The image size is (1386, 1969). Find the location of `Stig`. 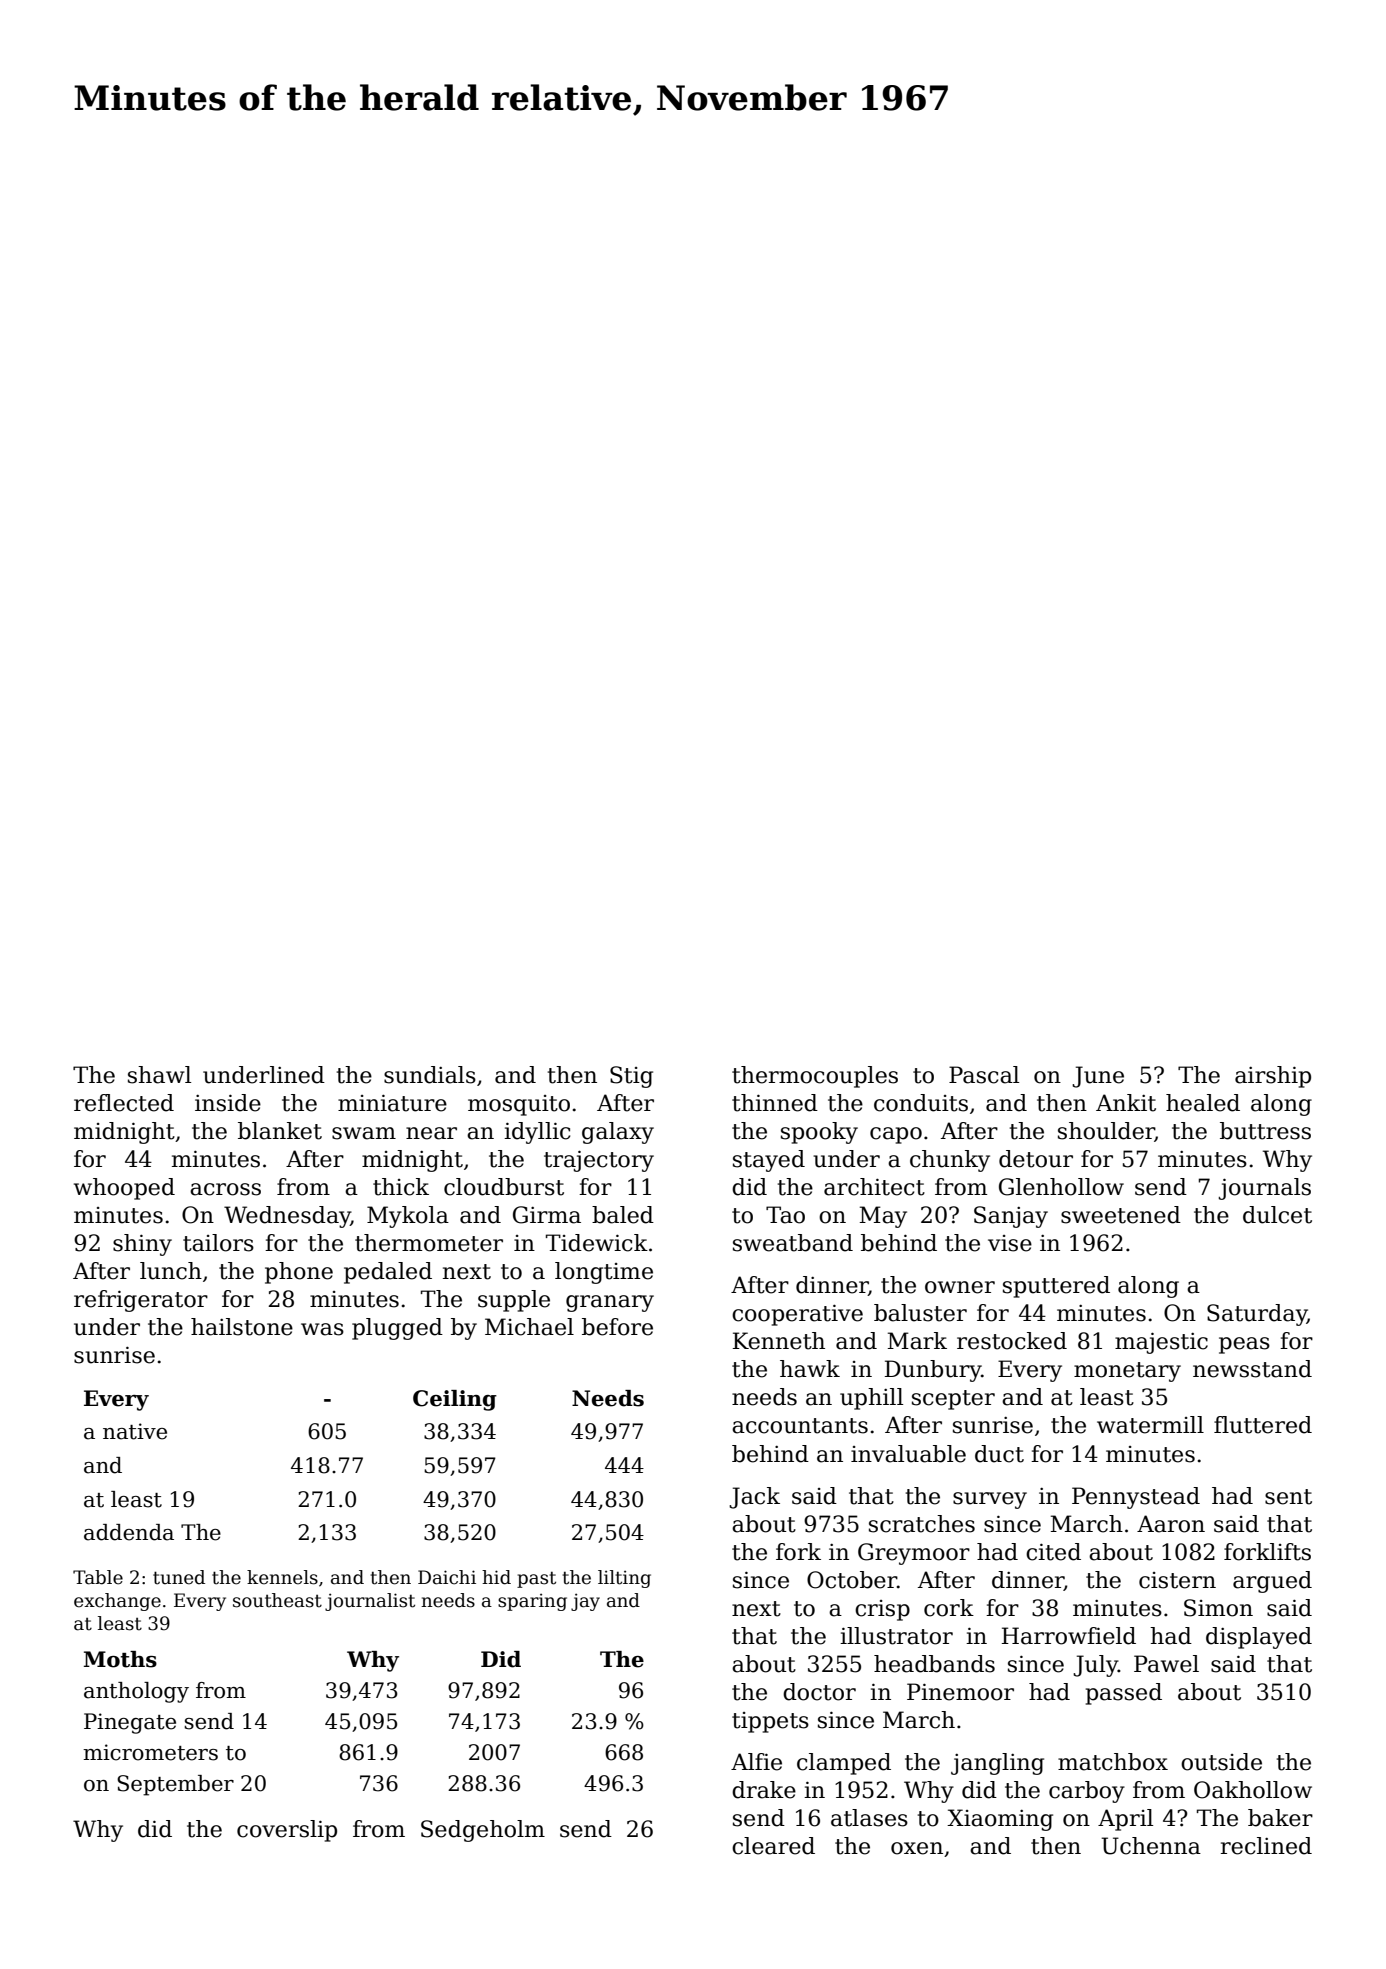

Stig is located at coordinates (631, 1077).
